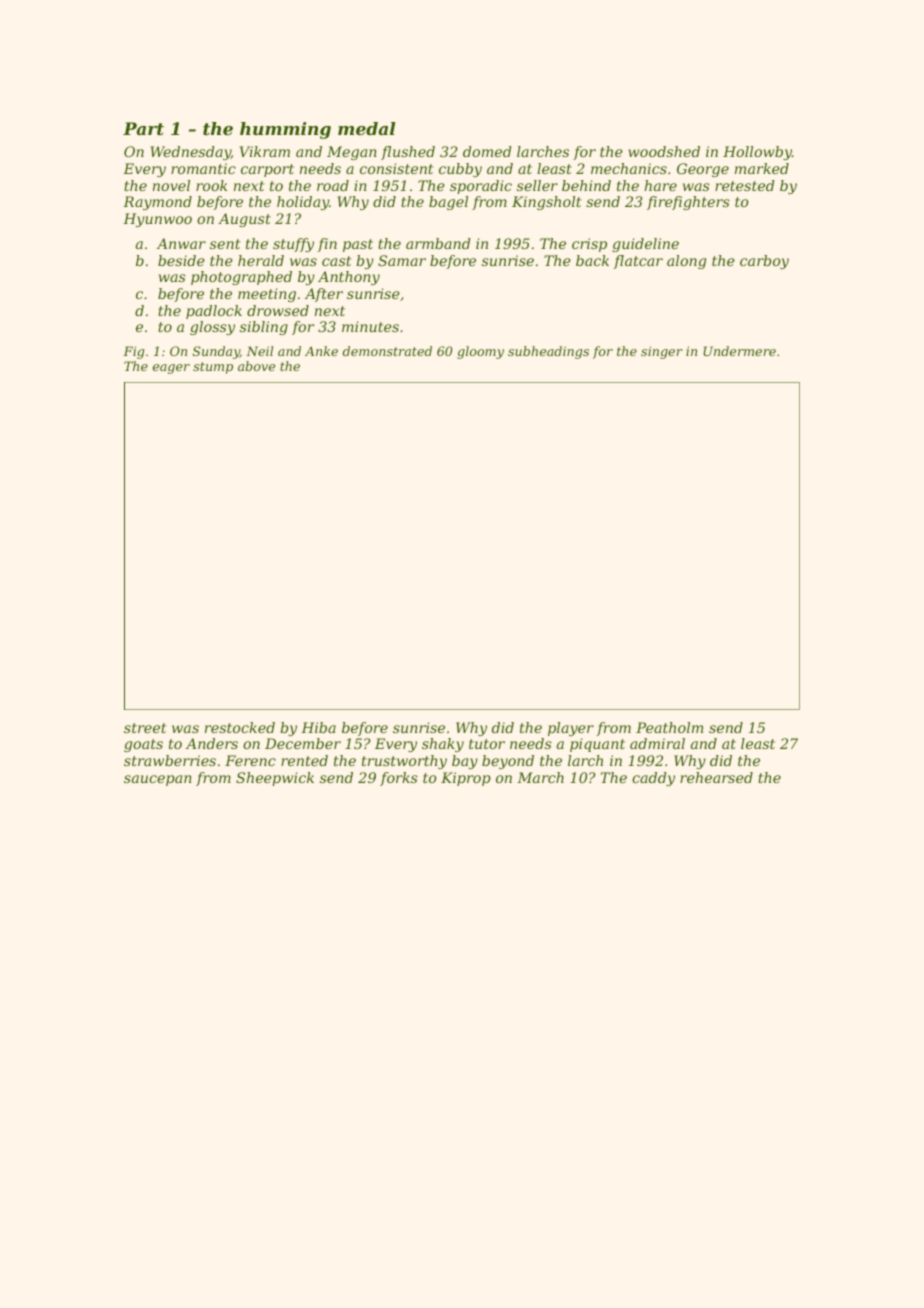  What do you see at coordinates (171, 369) in the page?
I see `eager` at bounding box center [171, 369].
